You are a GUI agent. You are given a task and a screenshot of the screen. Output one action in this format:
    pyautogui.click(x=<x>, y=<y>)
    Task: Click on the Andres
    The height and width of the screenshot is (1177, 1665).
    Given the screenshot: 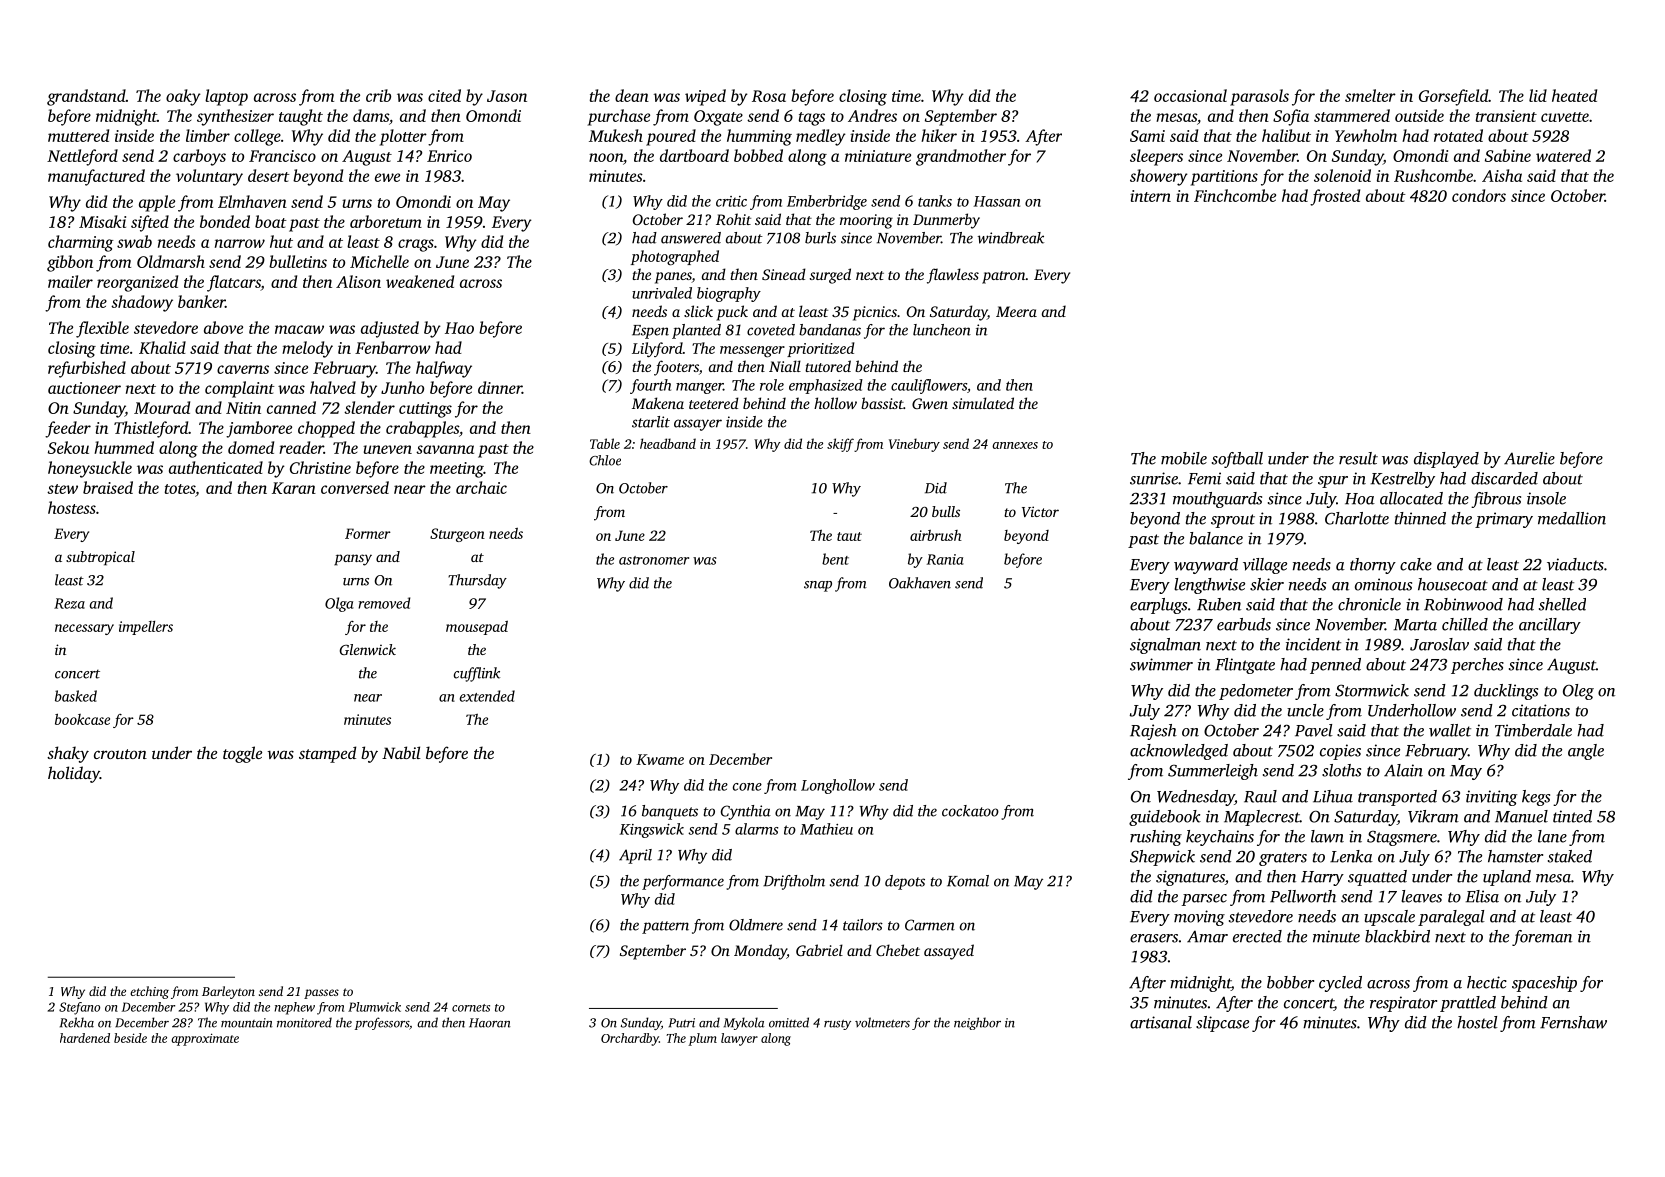 What is the action you would take?
    pyautogui.click(x=872, y=115)
